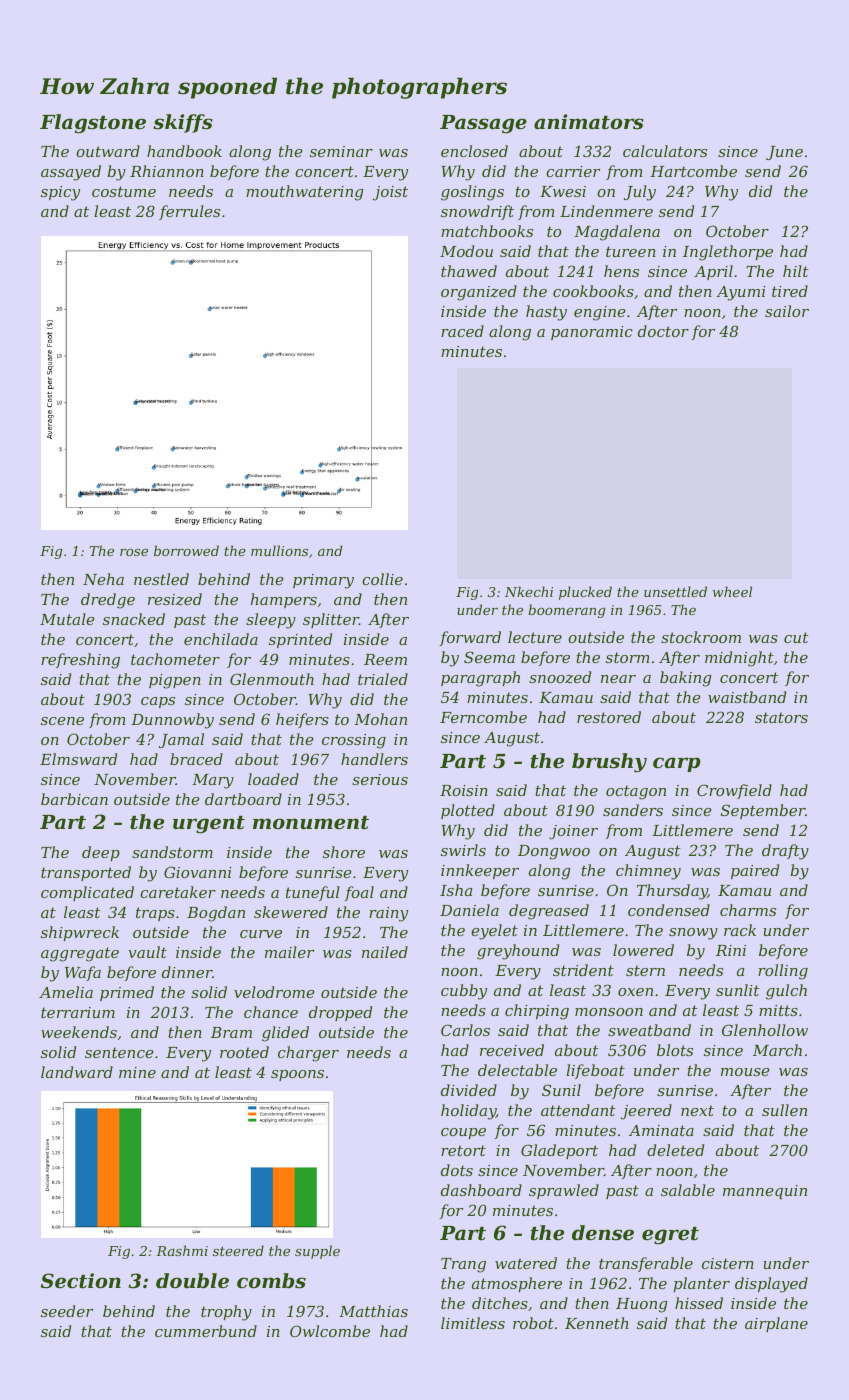 The width and height of the document is (849, 1400). I want to click on Flagstone, so click(93, 124).
